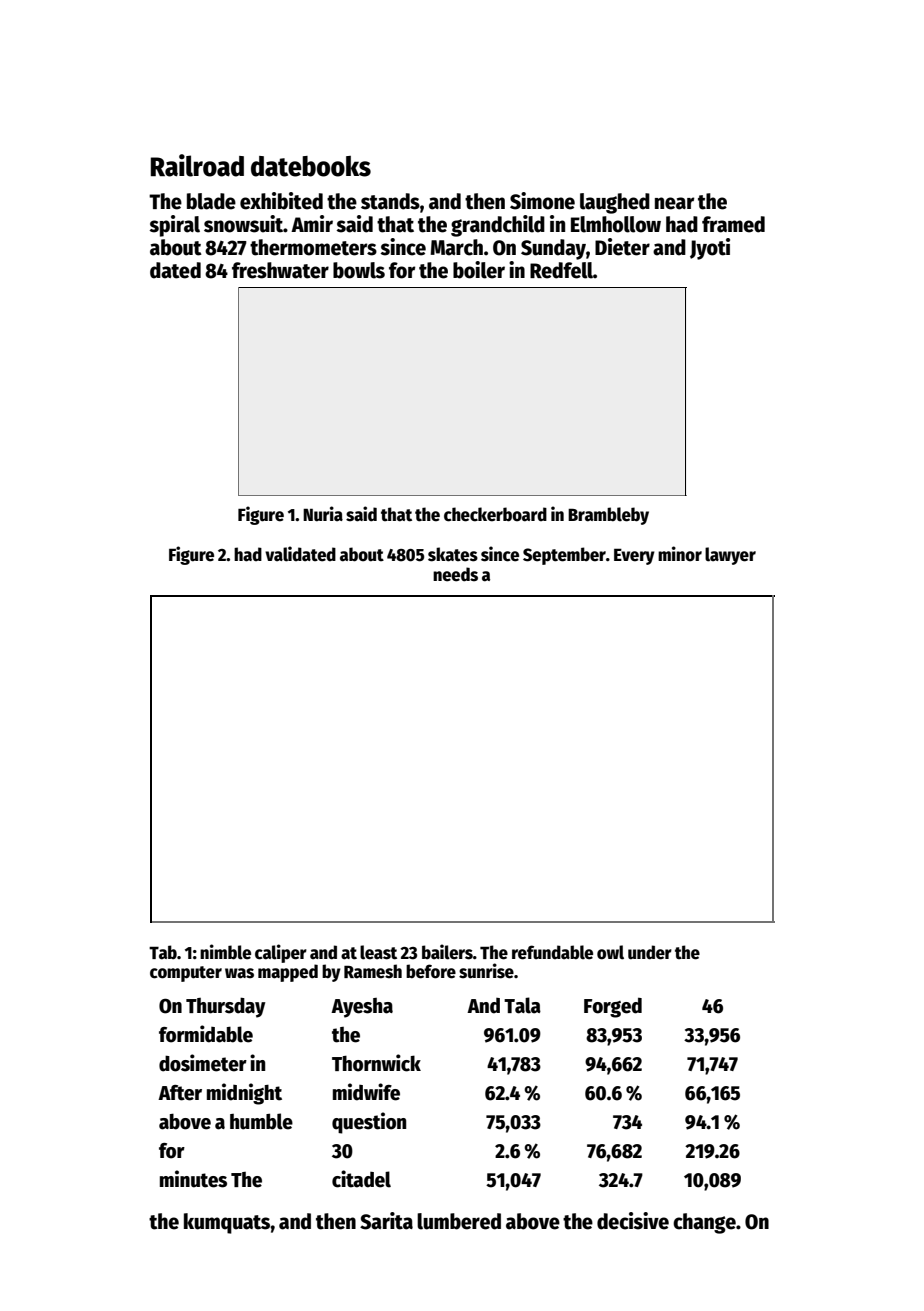 Image resolution: width=924 pixels, height=1311 pixels. I want to click on freshwater, so click(280, 270).
